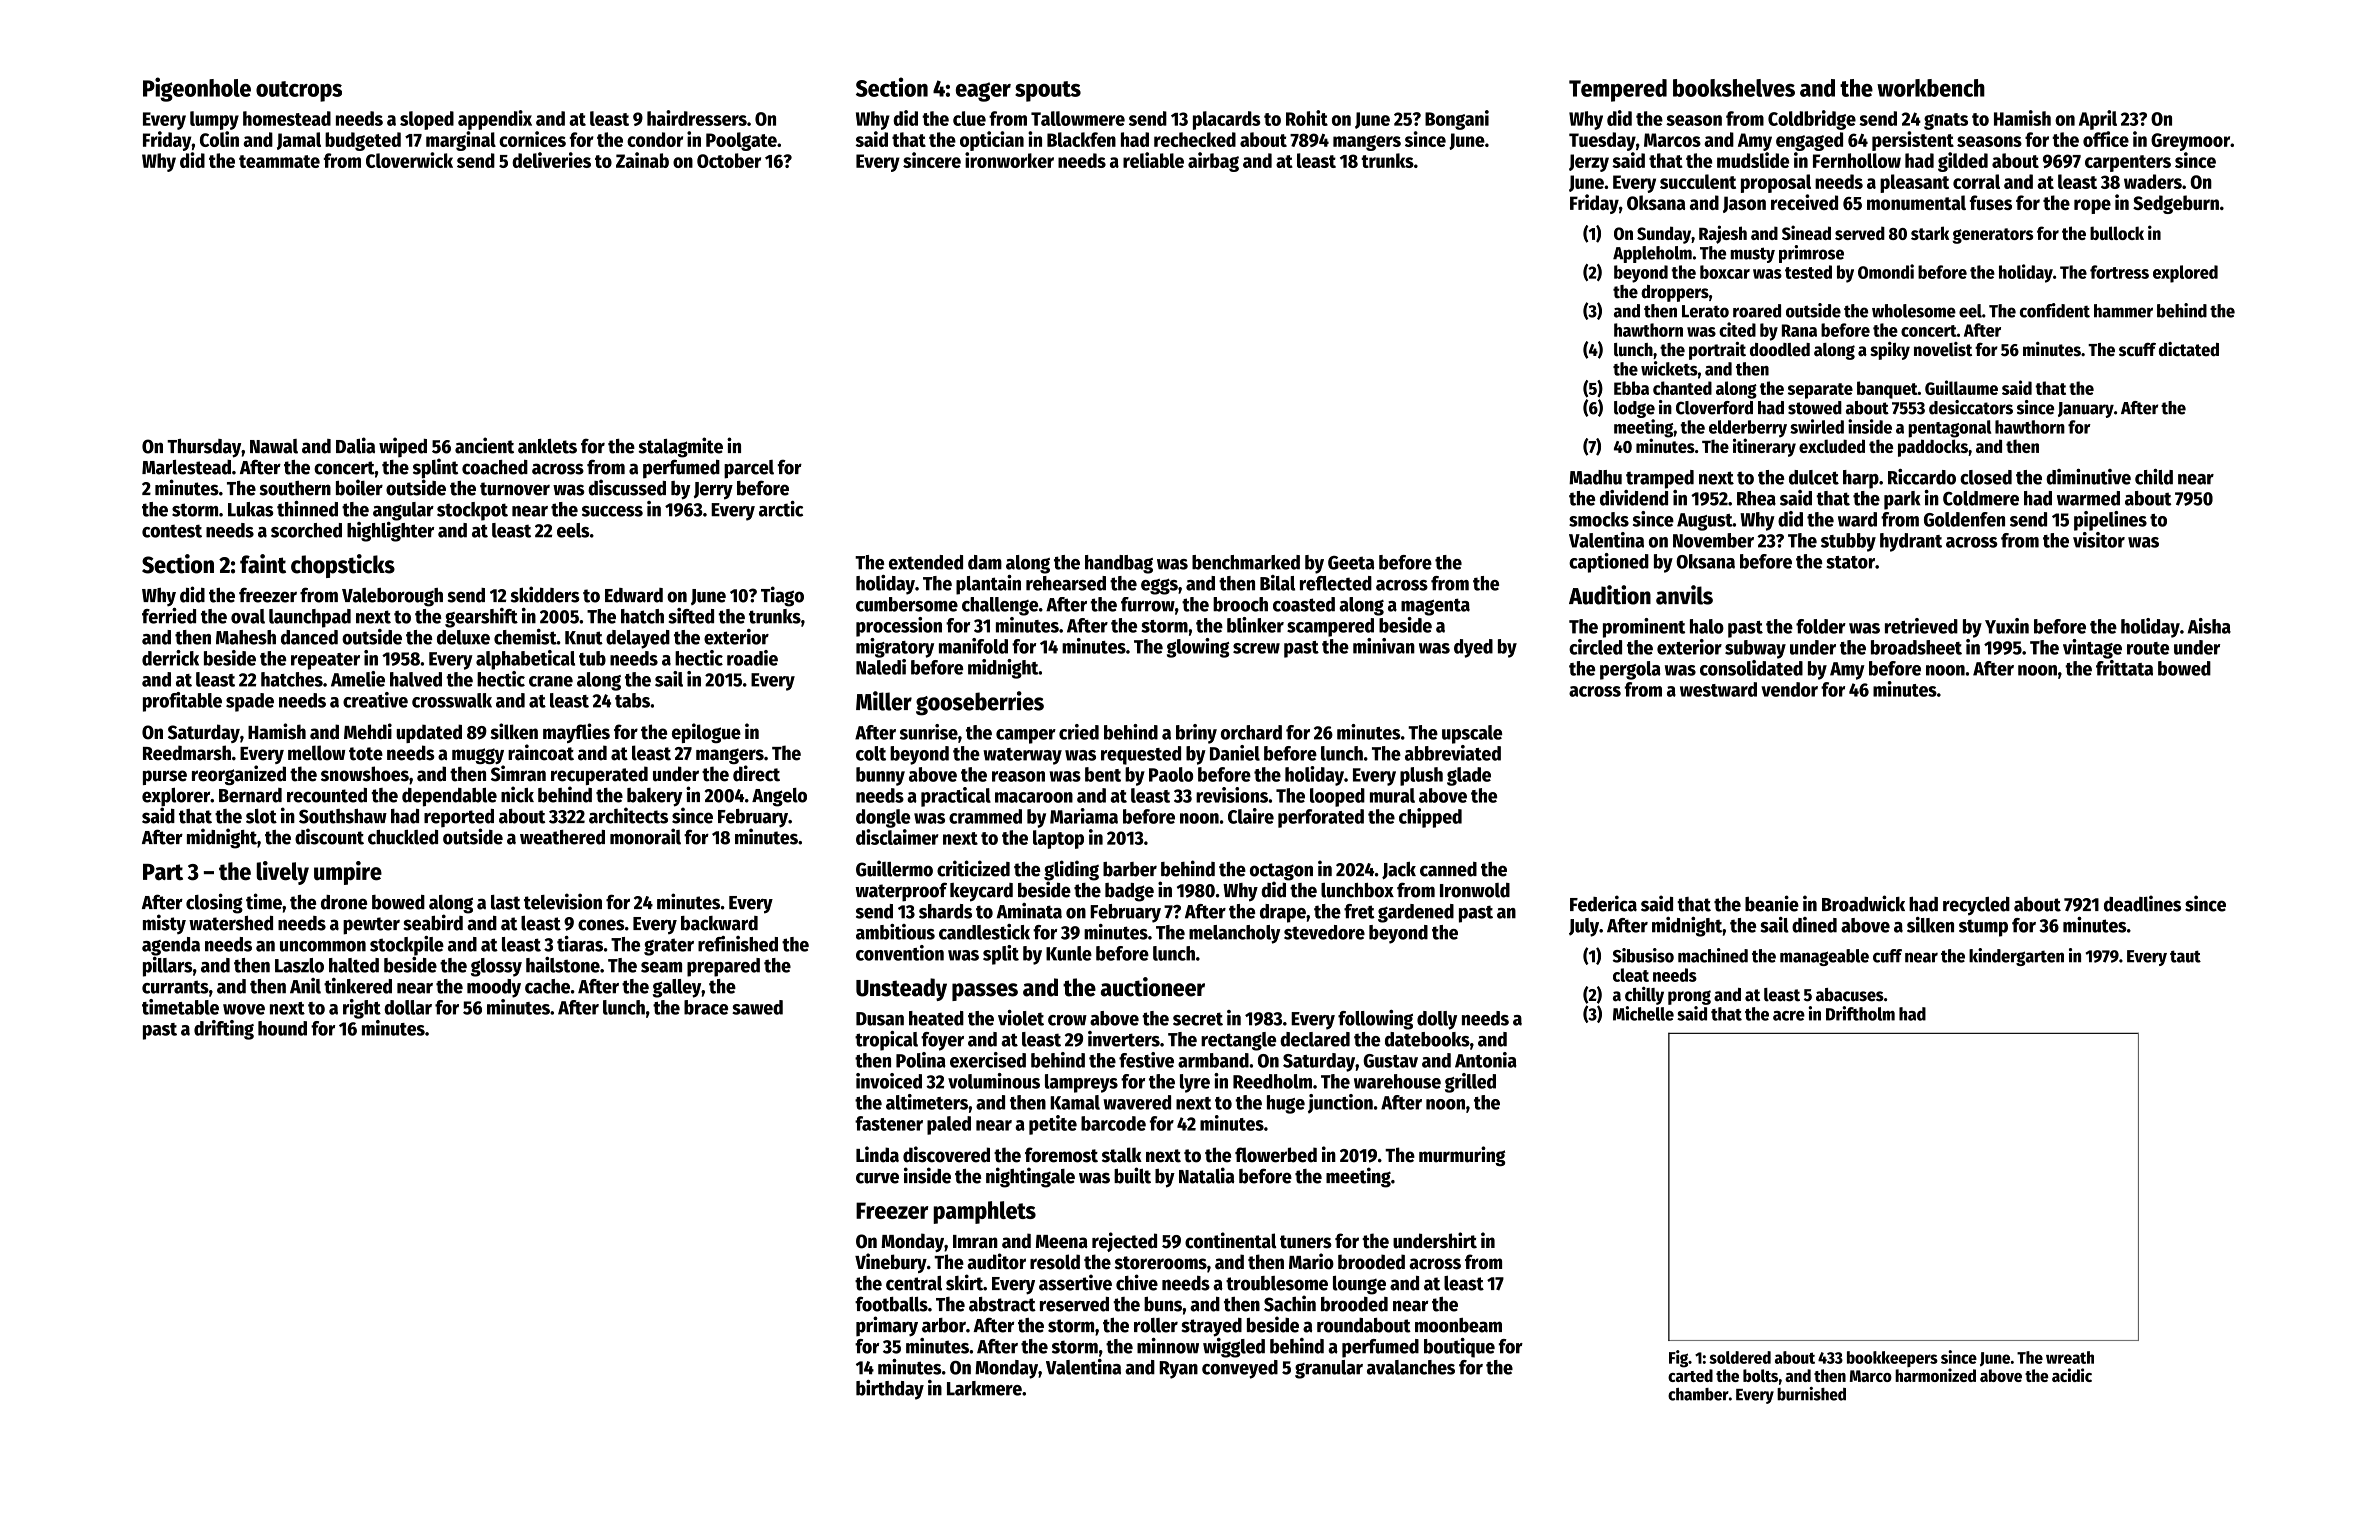 The height and width of the document is (1540, 2380). I want to click on birthday, so click(890, 1390).
